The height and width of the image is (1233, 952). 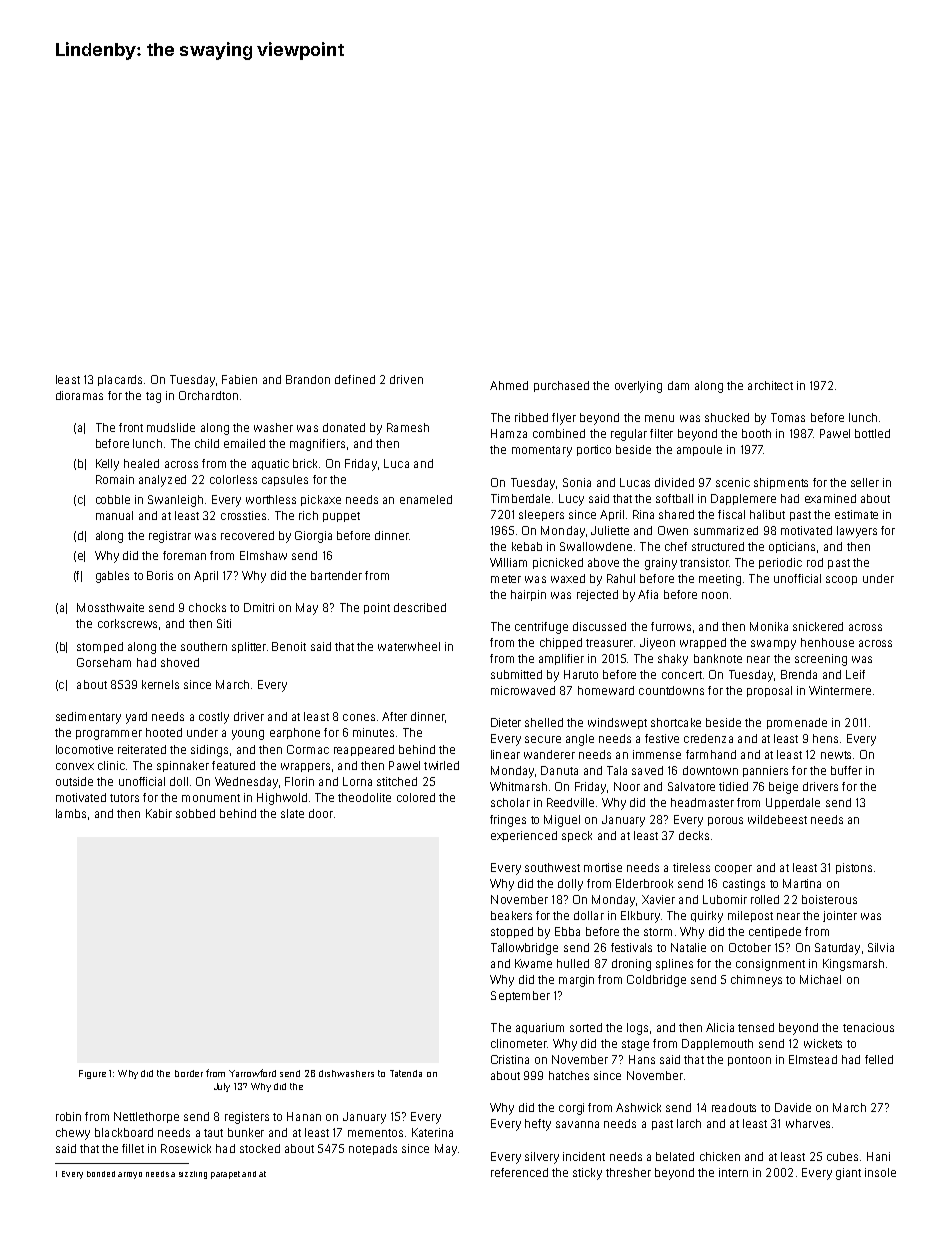 What do you see at coordinates (239, 379) in the image?
I see `Fabien` at bounding box center [239, 379].
